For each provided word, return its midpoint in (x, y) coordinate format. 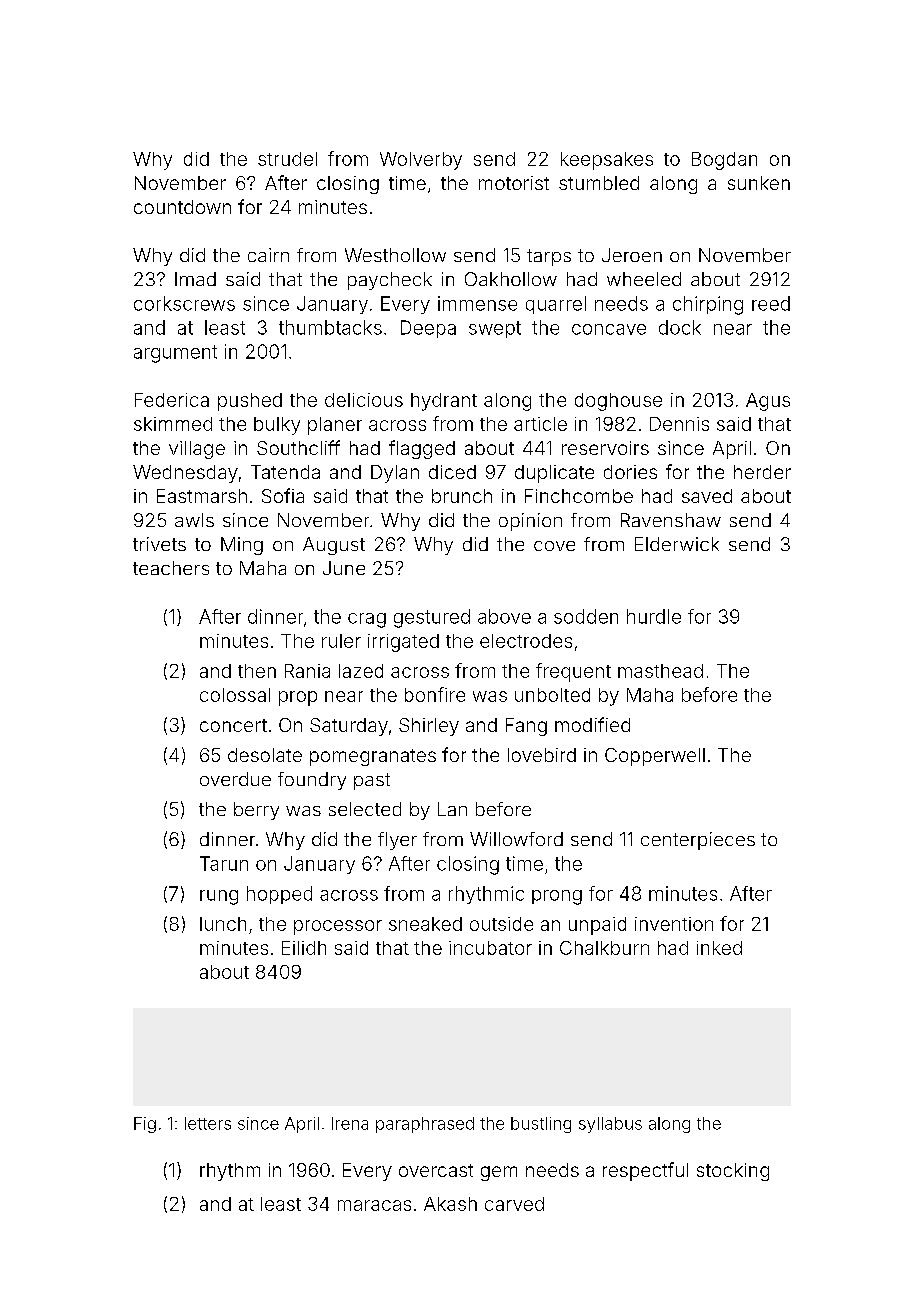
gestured (432, 618)
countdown (182, 207)
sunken (759, 183)
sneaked (425, 924)
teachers (171, 568)
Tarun (224, 863)
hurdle (654, 616)
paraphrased (425, 1125)
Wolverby (421, 161)
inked (719, 948)
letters (208, 1123)
